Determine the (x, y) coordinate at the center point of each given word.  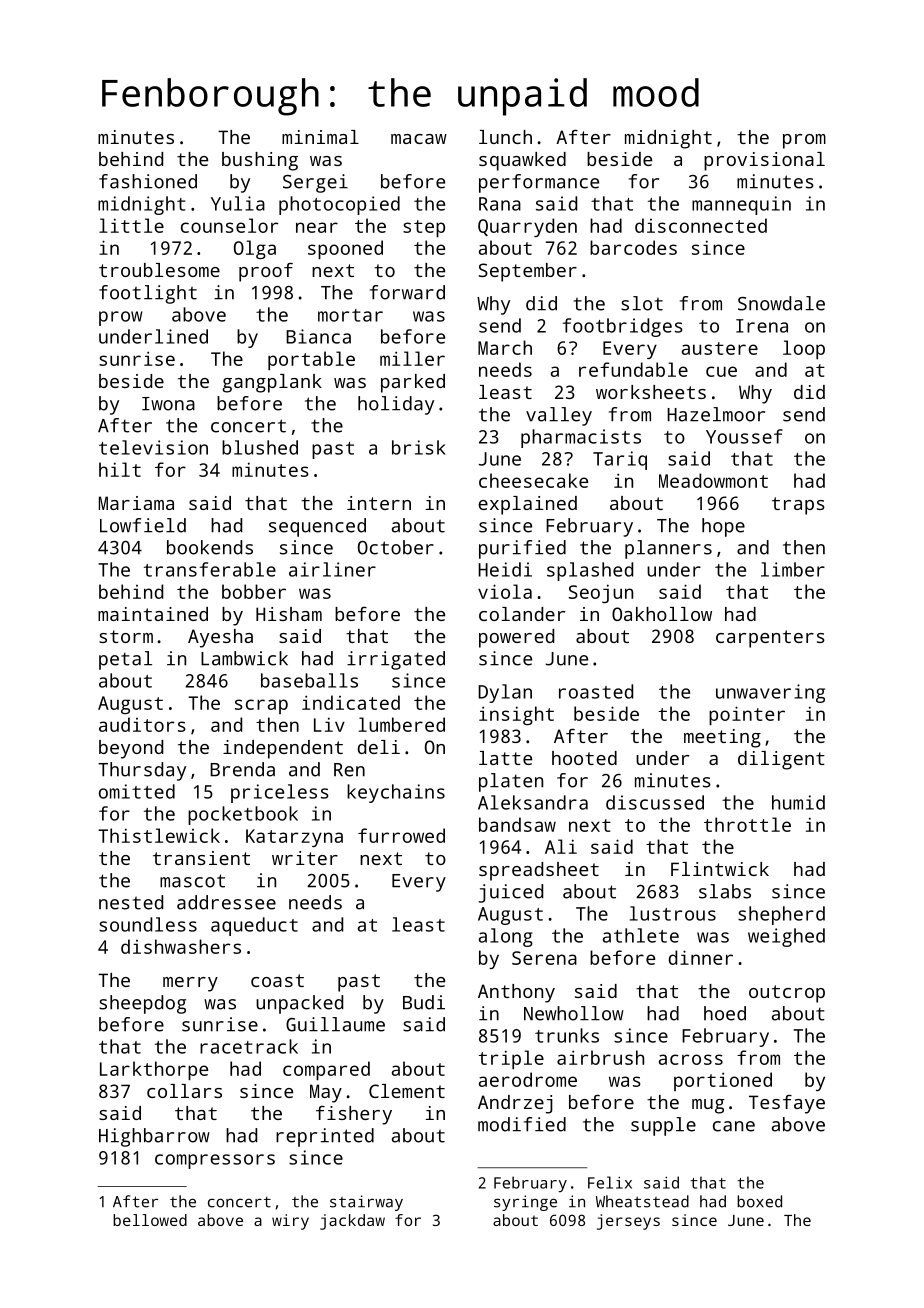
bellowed (150, 1220)
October (396, 547)
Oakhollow (662, 614)
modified (522, 1124)
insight (516, 715)
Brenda (242, 769)
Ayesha (220, 638)
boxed (759, 1201)
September (528, 272)
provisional (764, 161)
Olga (255, 249)
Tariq (620, 460)
